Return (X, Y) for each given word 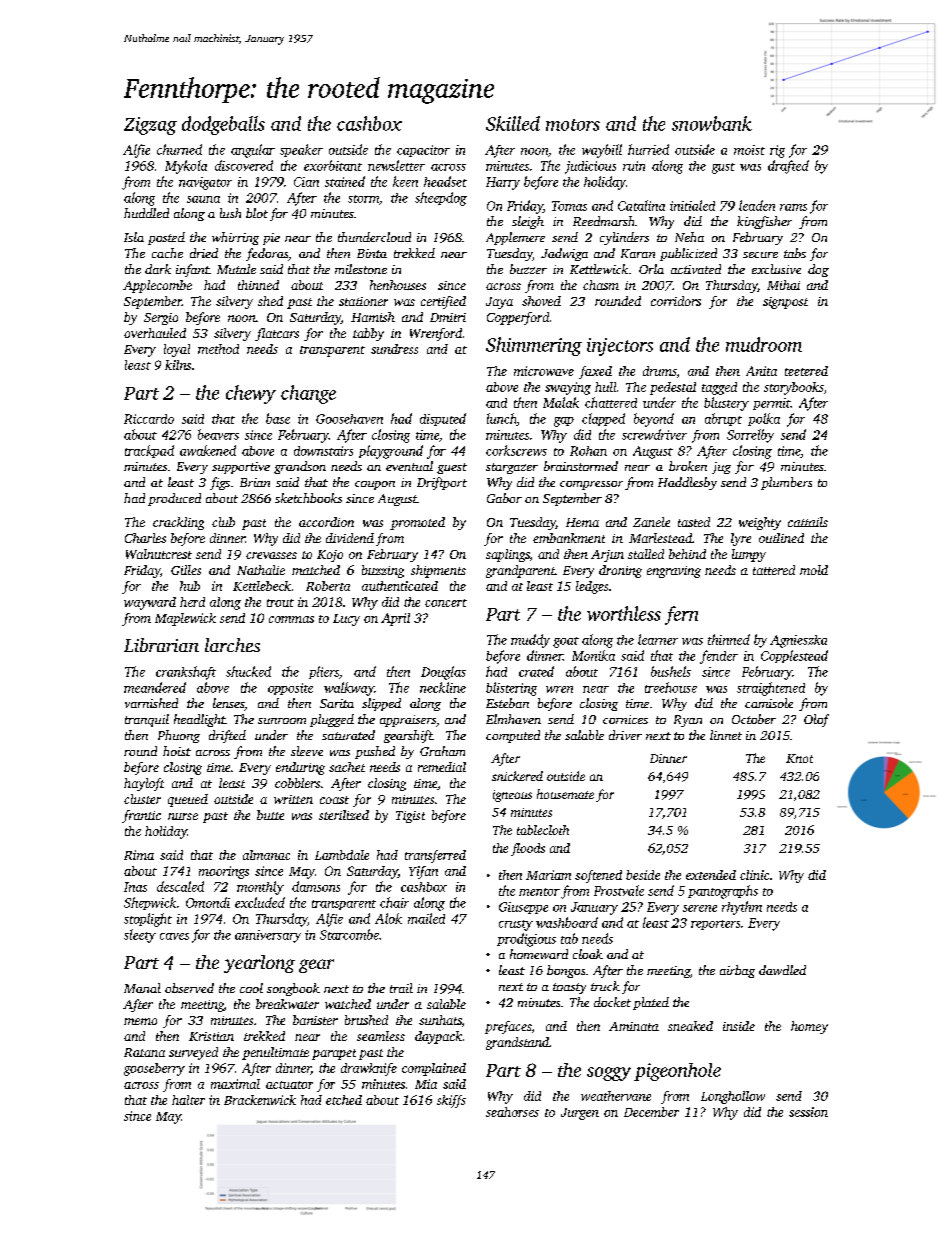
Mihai (783, 285)
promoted (417, 523)
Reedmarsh (603, 221)
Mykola (186, 167)
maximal (235, 1084)
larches (232, 645)
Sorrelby (750, 436)
